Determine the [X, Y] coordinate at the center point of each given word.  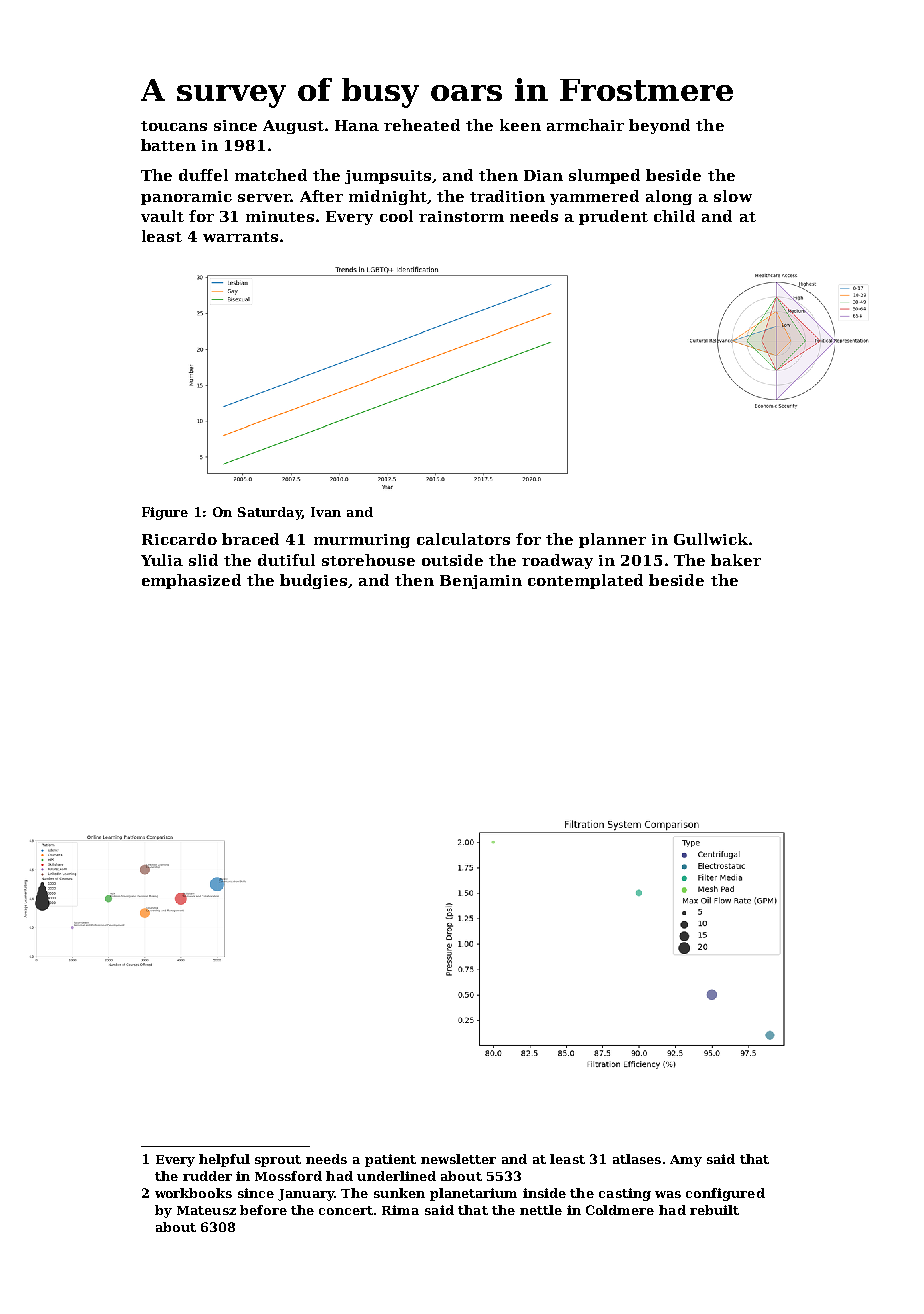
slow [733, 196]
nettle [541, 1210]
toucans [174, 126]
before [263, 1210]
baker [736, 560]
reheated [422, 125]
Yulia [162, 560]
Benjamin [481, 582]
